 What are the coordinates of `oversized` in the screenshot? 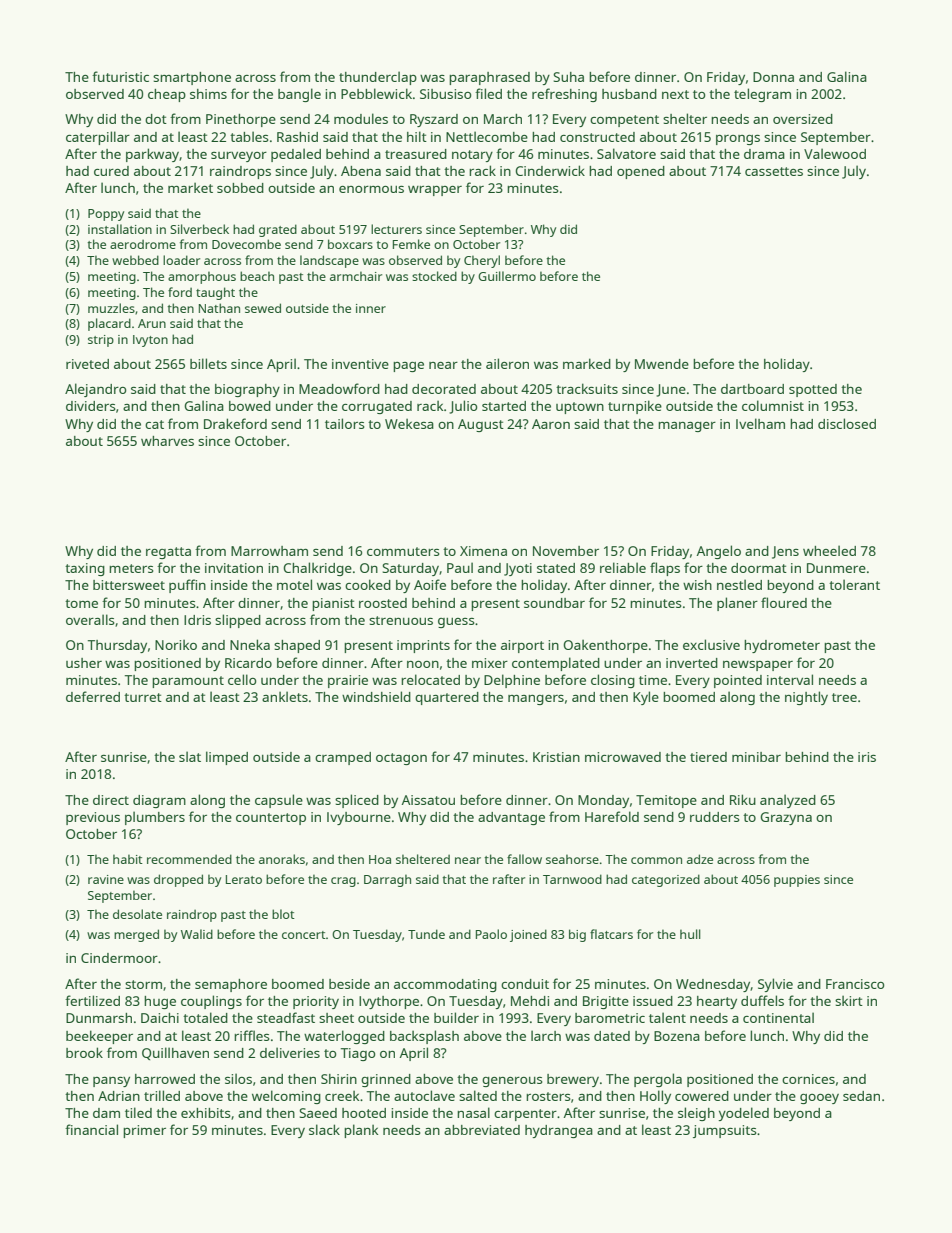 It's located at (803, 119).
